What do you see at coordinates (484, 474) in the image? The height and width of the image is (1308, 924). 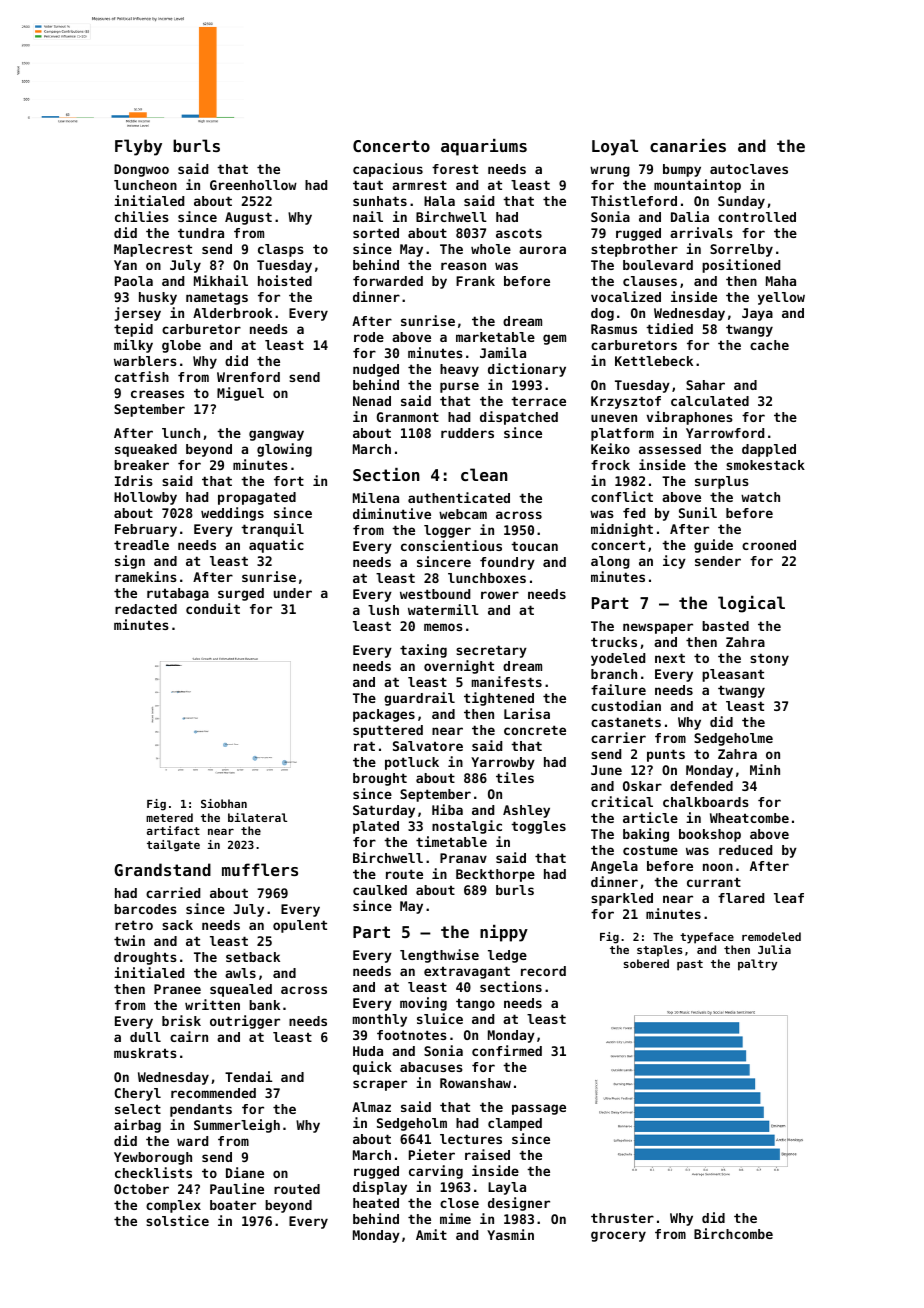 I see `clean` at bounding box center [484, 474].
